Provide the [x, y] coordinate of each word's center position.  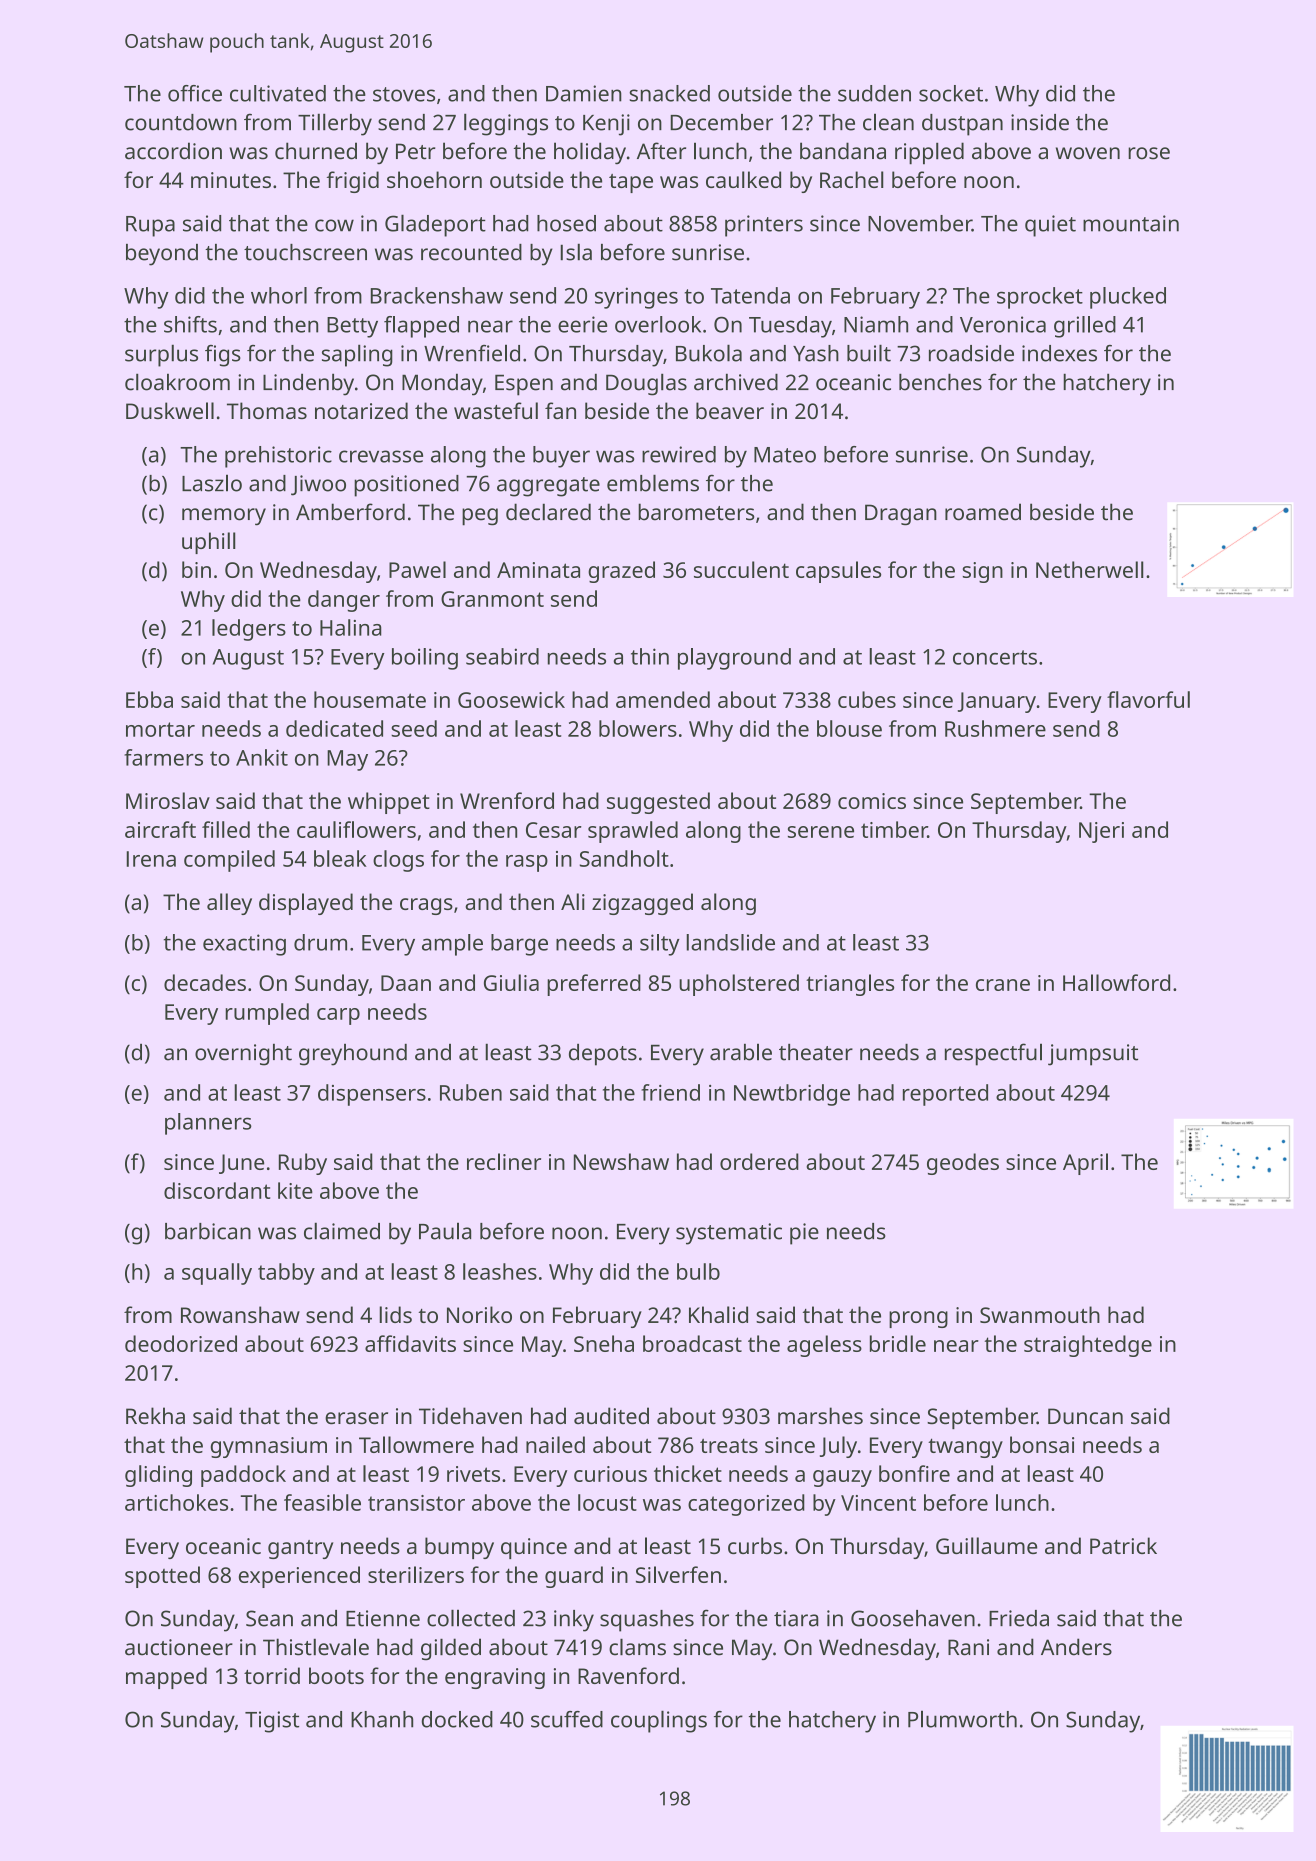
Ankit [262, 757]
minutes [231, 180]
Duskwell [170, 410]
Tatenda [750, 295]
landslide [731, 942]
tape [631, 183]
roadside [971, 353]
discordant [217, 1190]
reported [945, 1095]
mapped [166, 1678]
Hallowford [1116, 982]
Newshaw [621, 1161]
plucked [1128, 298]
